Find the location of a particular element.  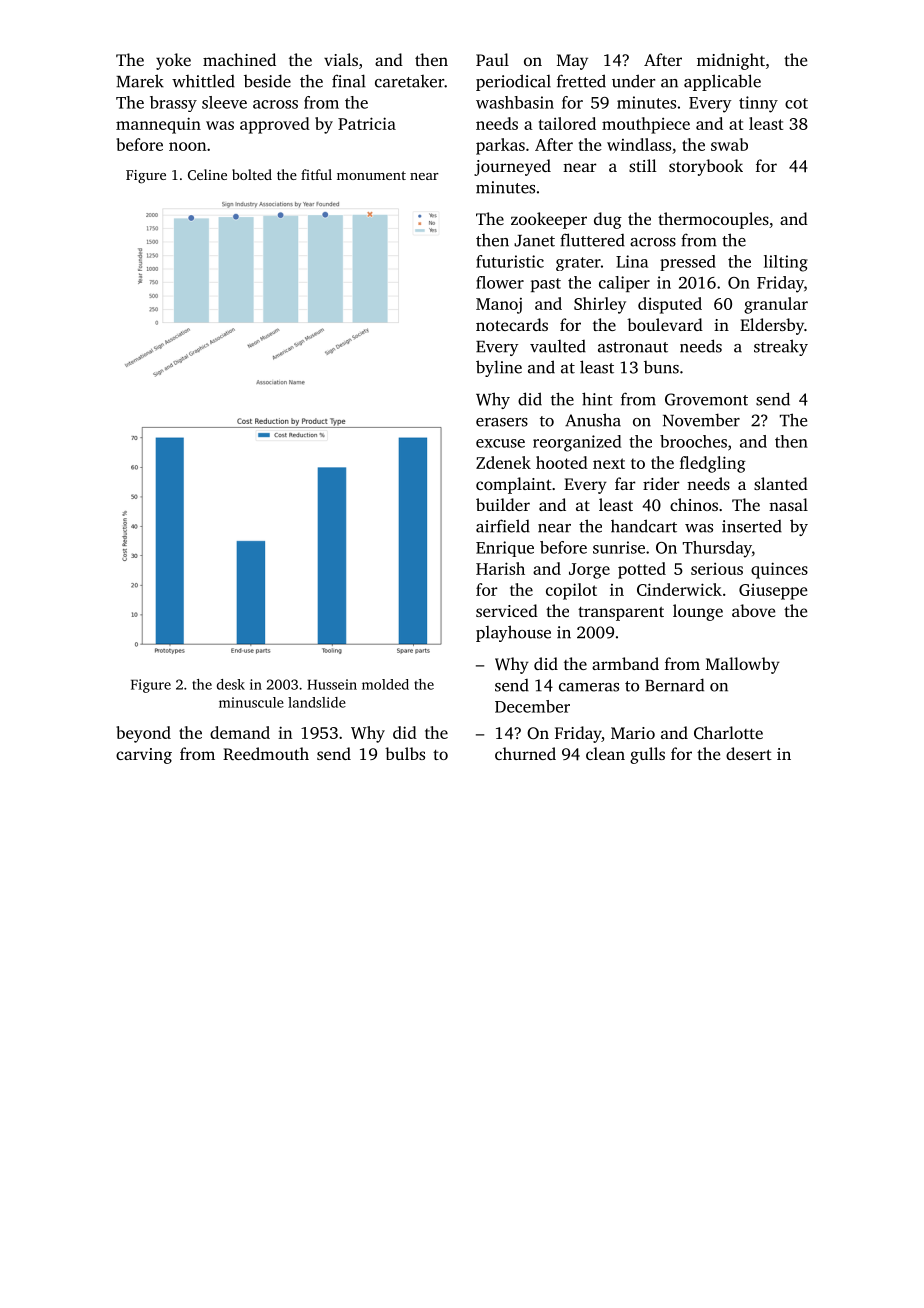

Reedmouth is located at coordinates (266, 753).
